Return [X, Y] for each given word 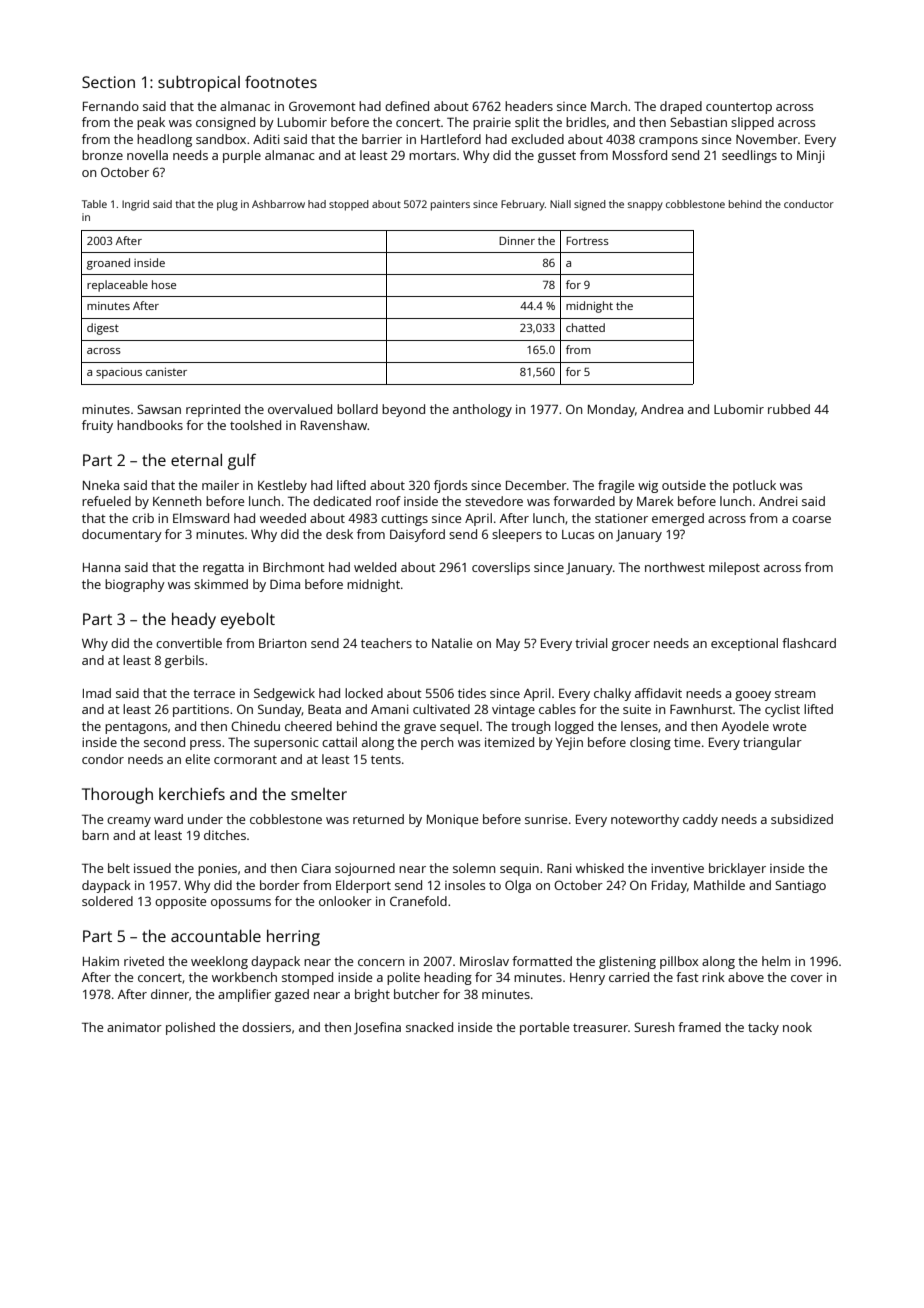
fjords [450, 486]
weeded [283, 518]
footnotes [281, 81]
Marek [655, 501]
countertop [739, 108]
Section [108, 82]
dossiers [266, 1027]
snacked [429, 1027]
